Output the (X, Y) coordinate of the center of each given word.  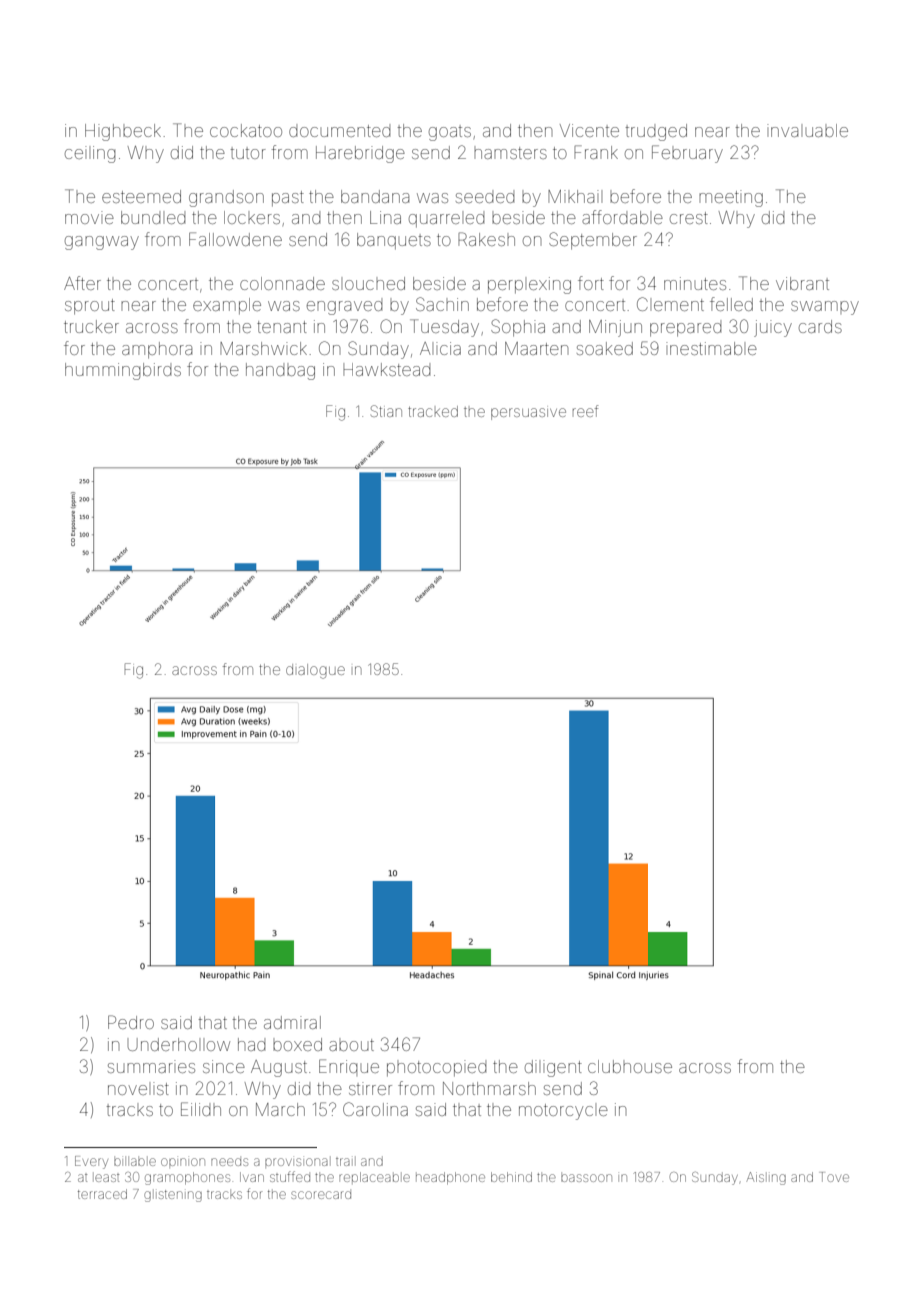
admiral (292, 1022)
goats (450, 133)
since (224, 1066)
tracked (433, 411)
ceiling (90, 154)
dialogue (315, 671)
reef (586, 411)
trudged (656, 132)
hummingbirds (123, 371)
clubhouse (630, 1066)
